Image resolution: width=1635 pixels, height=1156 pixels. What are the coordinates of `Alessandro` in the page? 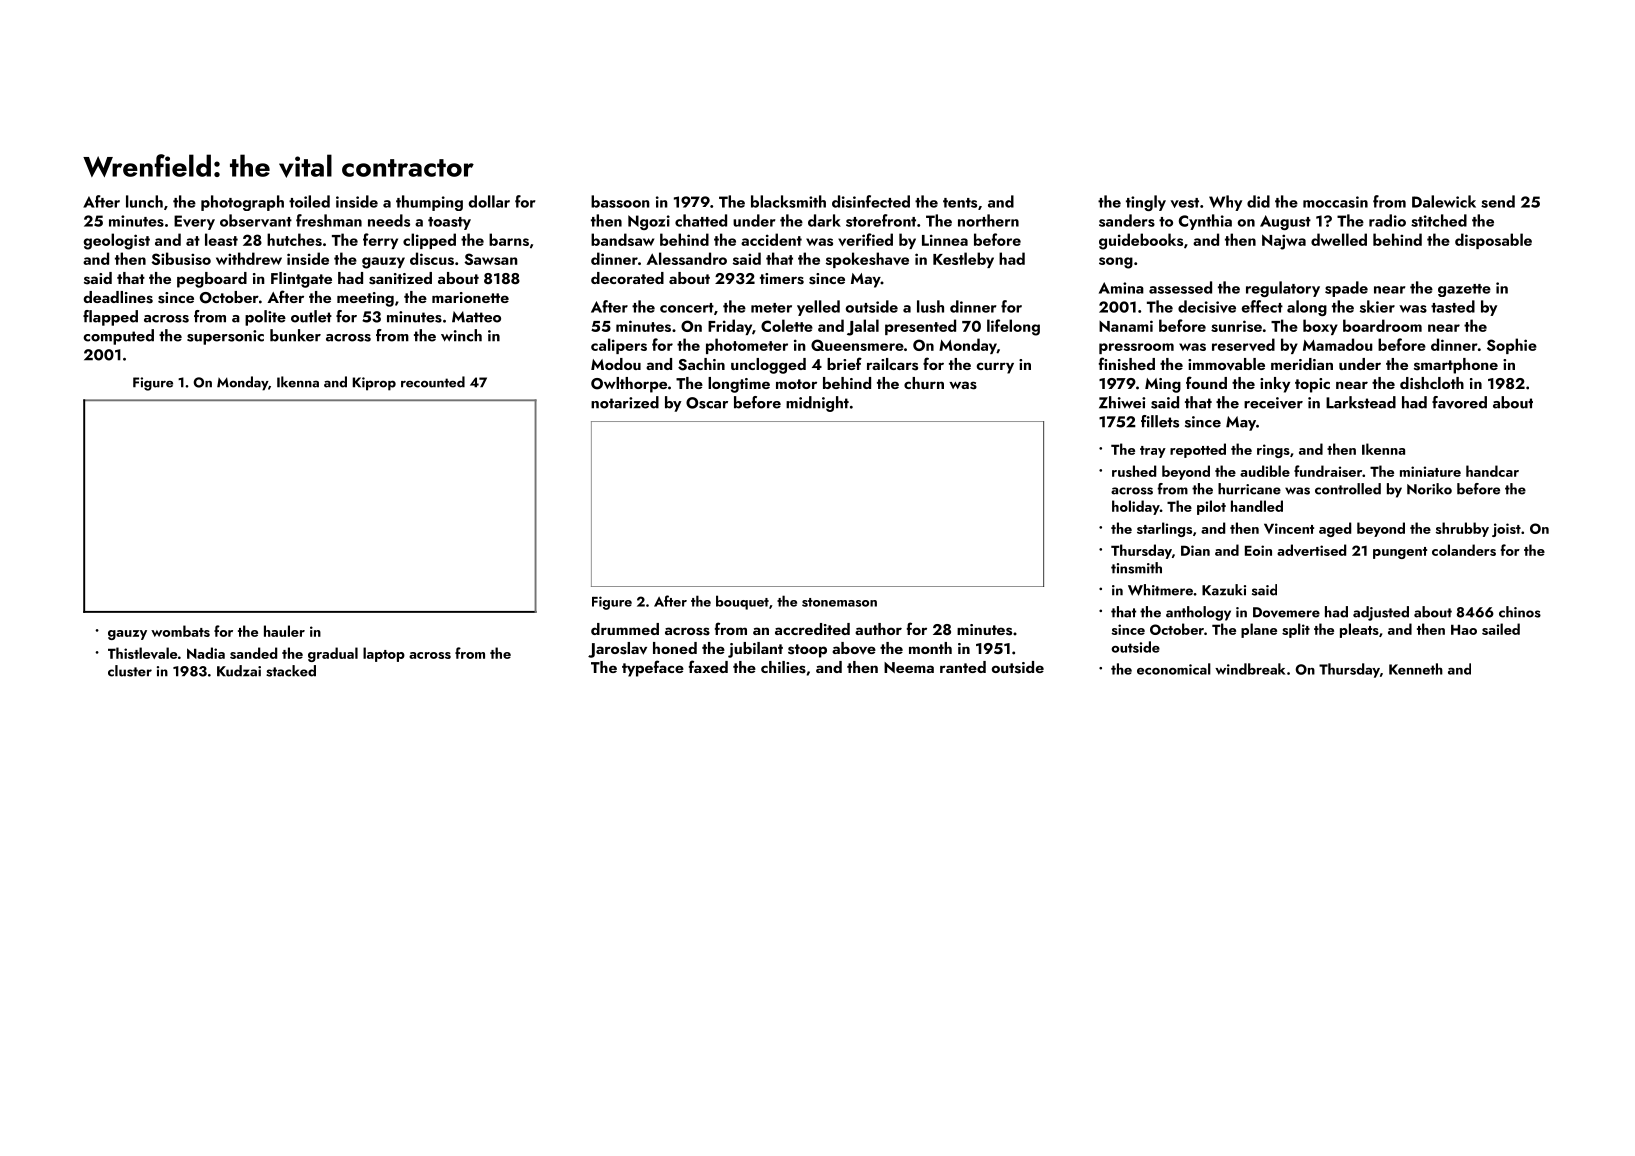 It's located at (687, 258).
